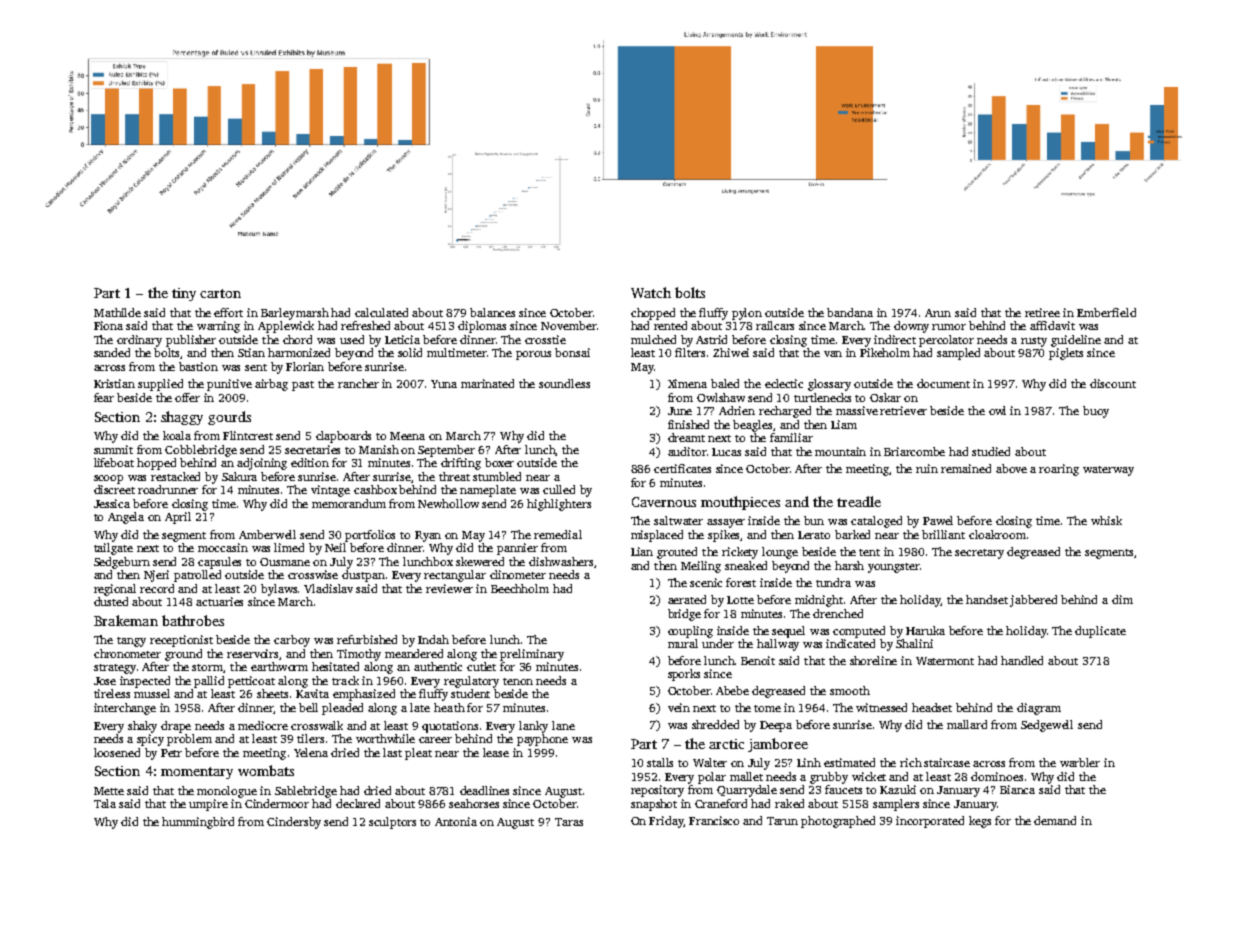  Describe the element at coordinates (197, 773) in the screenshot. I see `momentary` at that location.
